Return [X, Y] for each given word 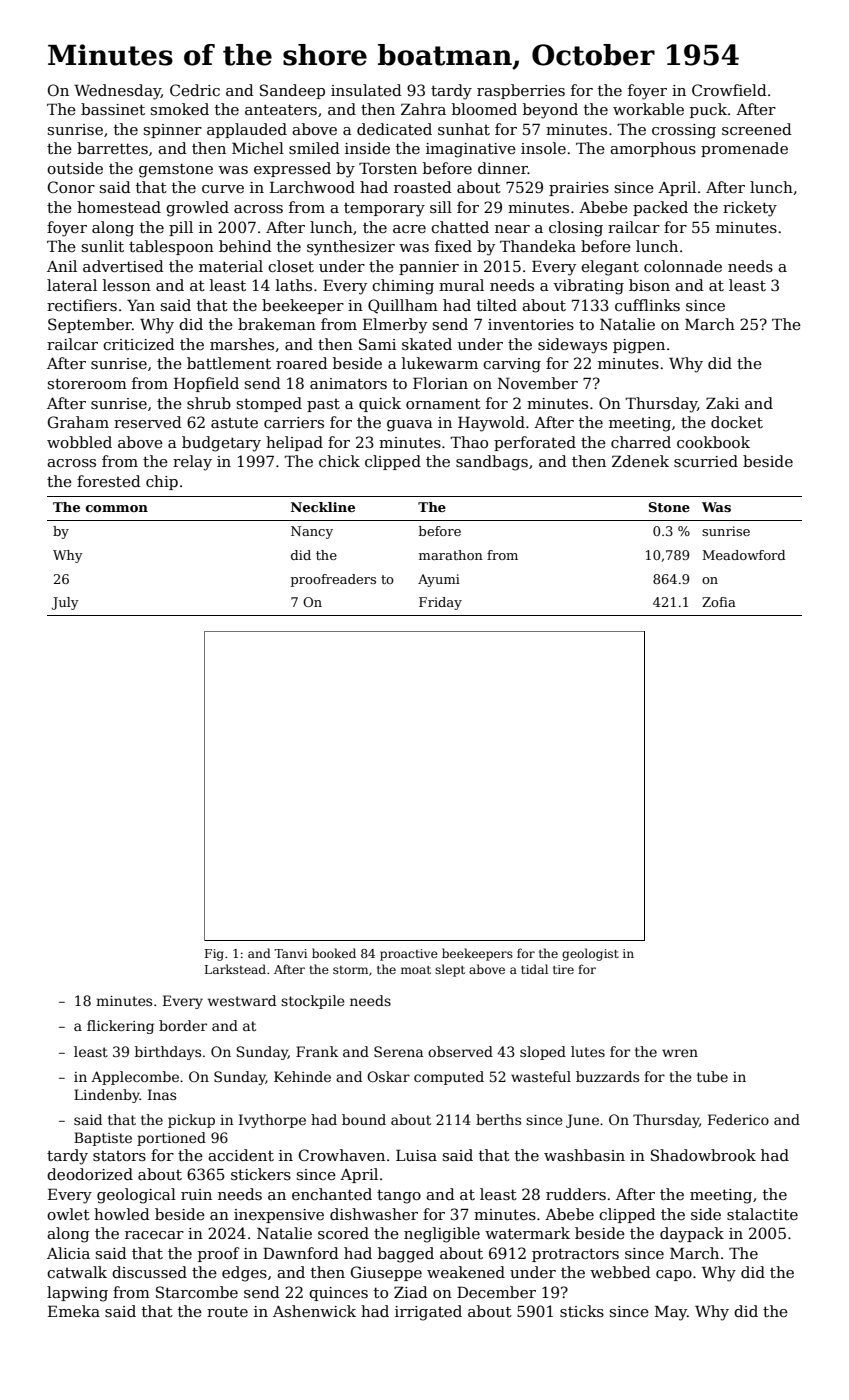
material [231, 266]
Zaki [722, 403]
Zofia [719, 602]
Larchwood [312, 187]
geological [136, 1196]
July [65, 603]
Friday [440, 603]
